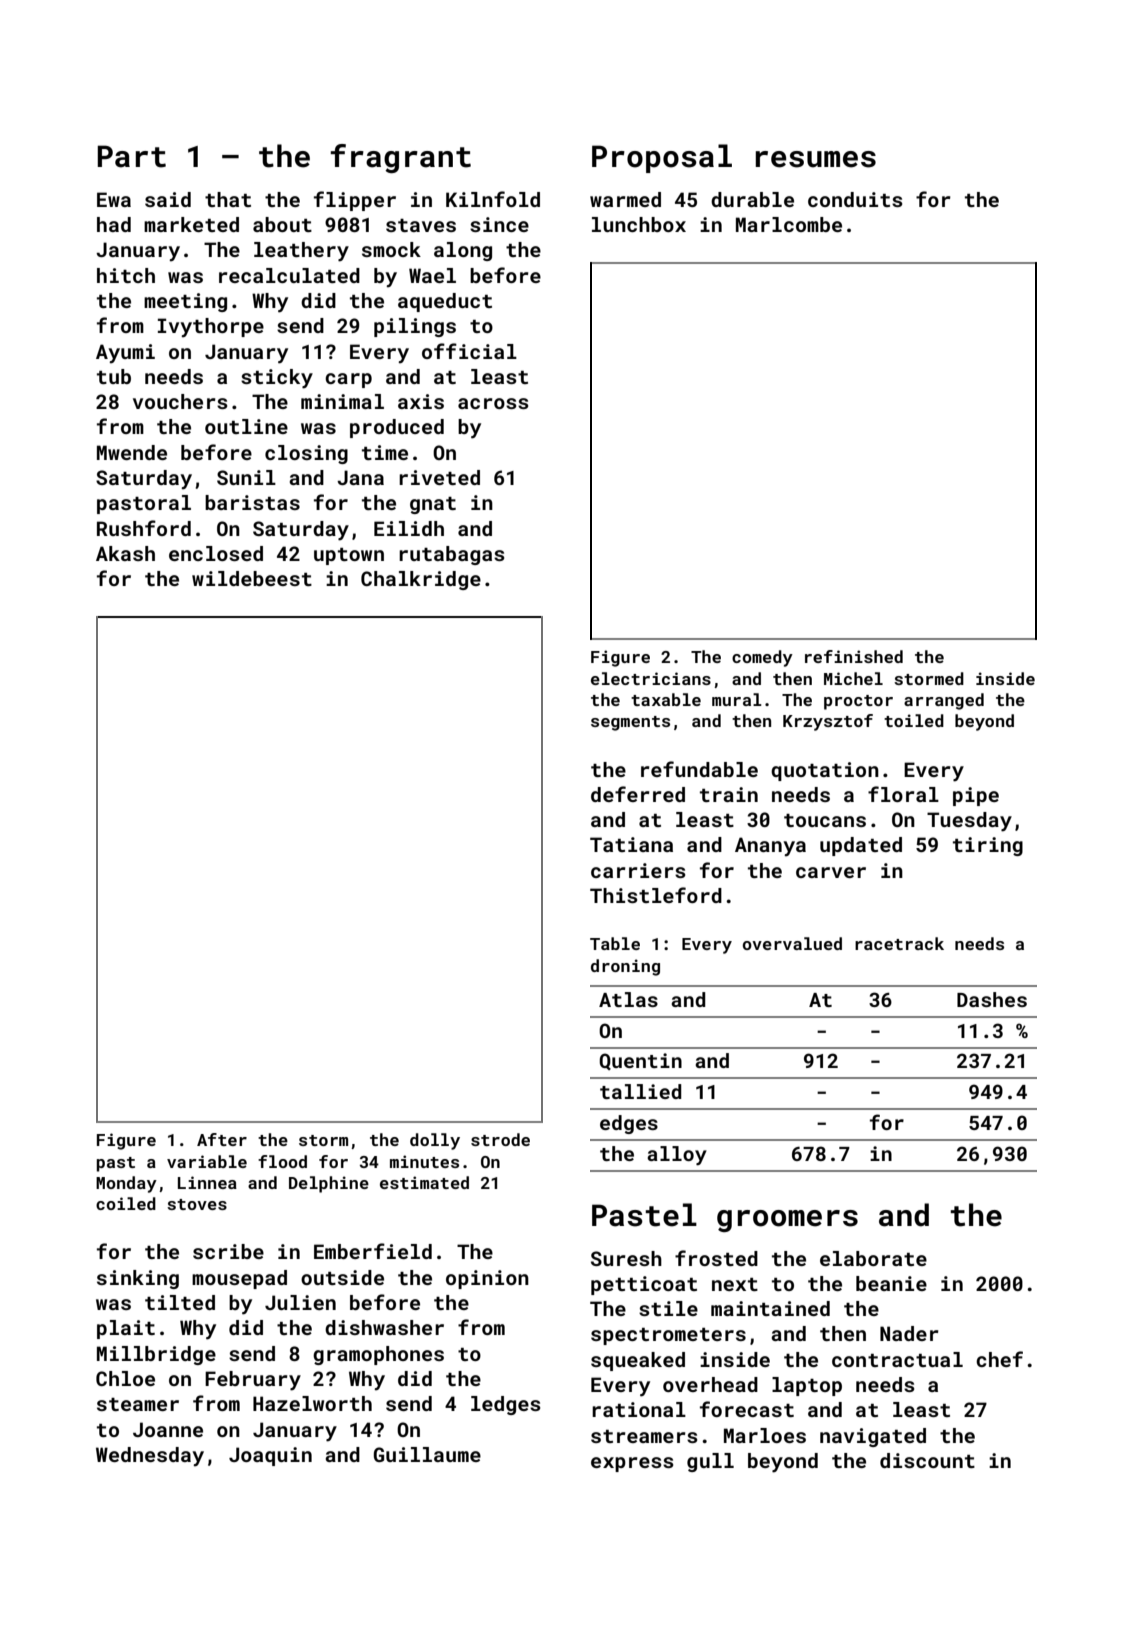 Image resolution: width=1133 pixels, height=1641 pixels. I want to click on rational, so click(639, 1409).
